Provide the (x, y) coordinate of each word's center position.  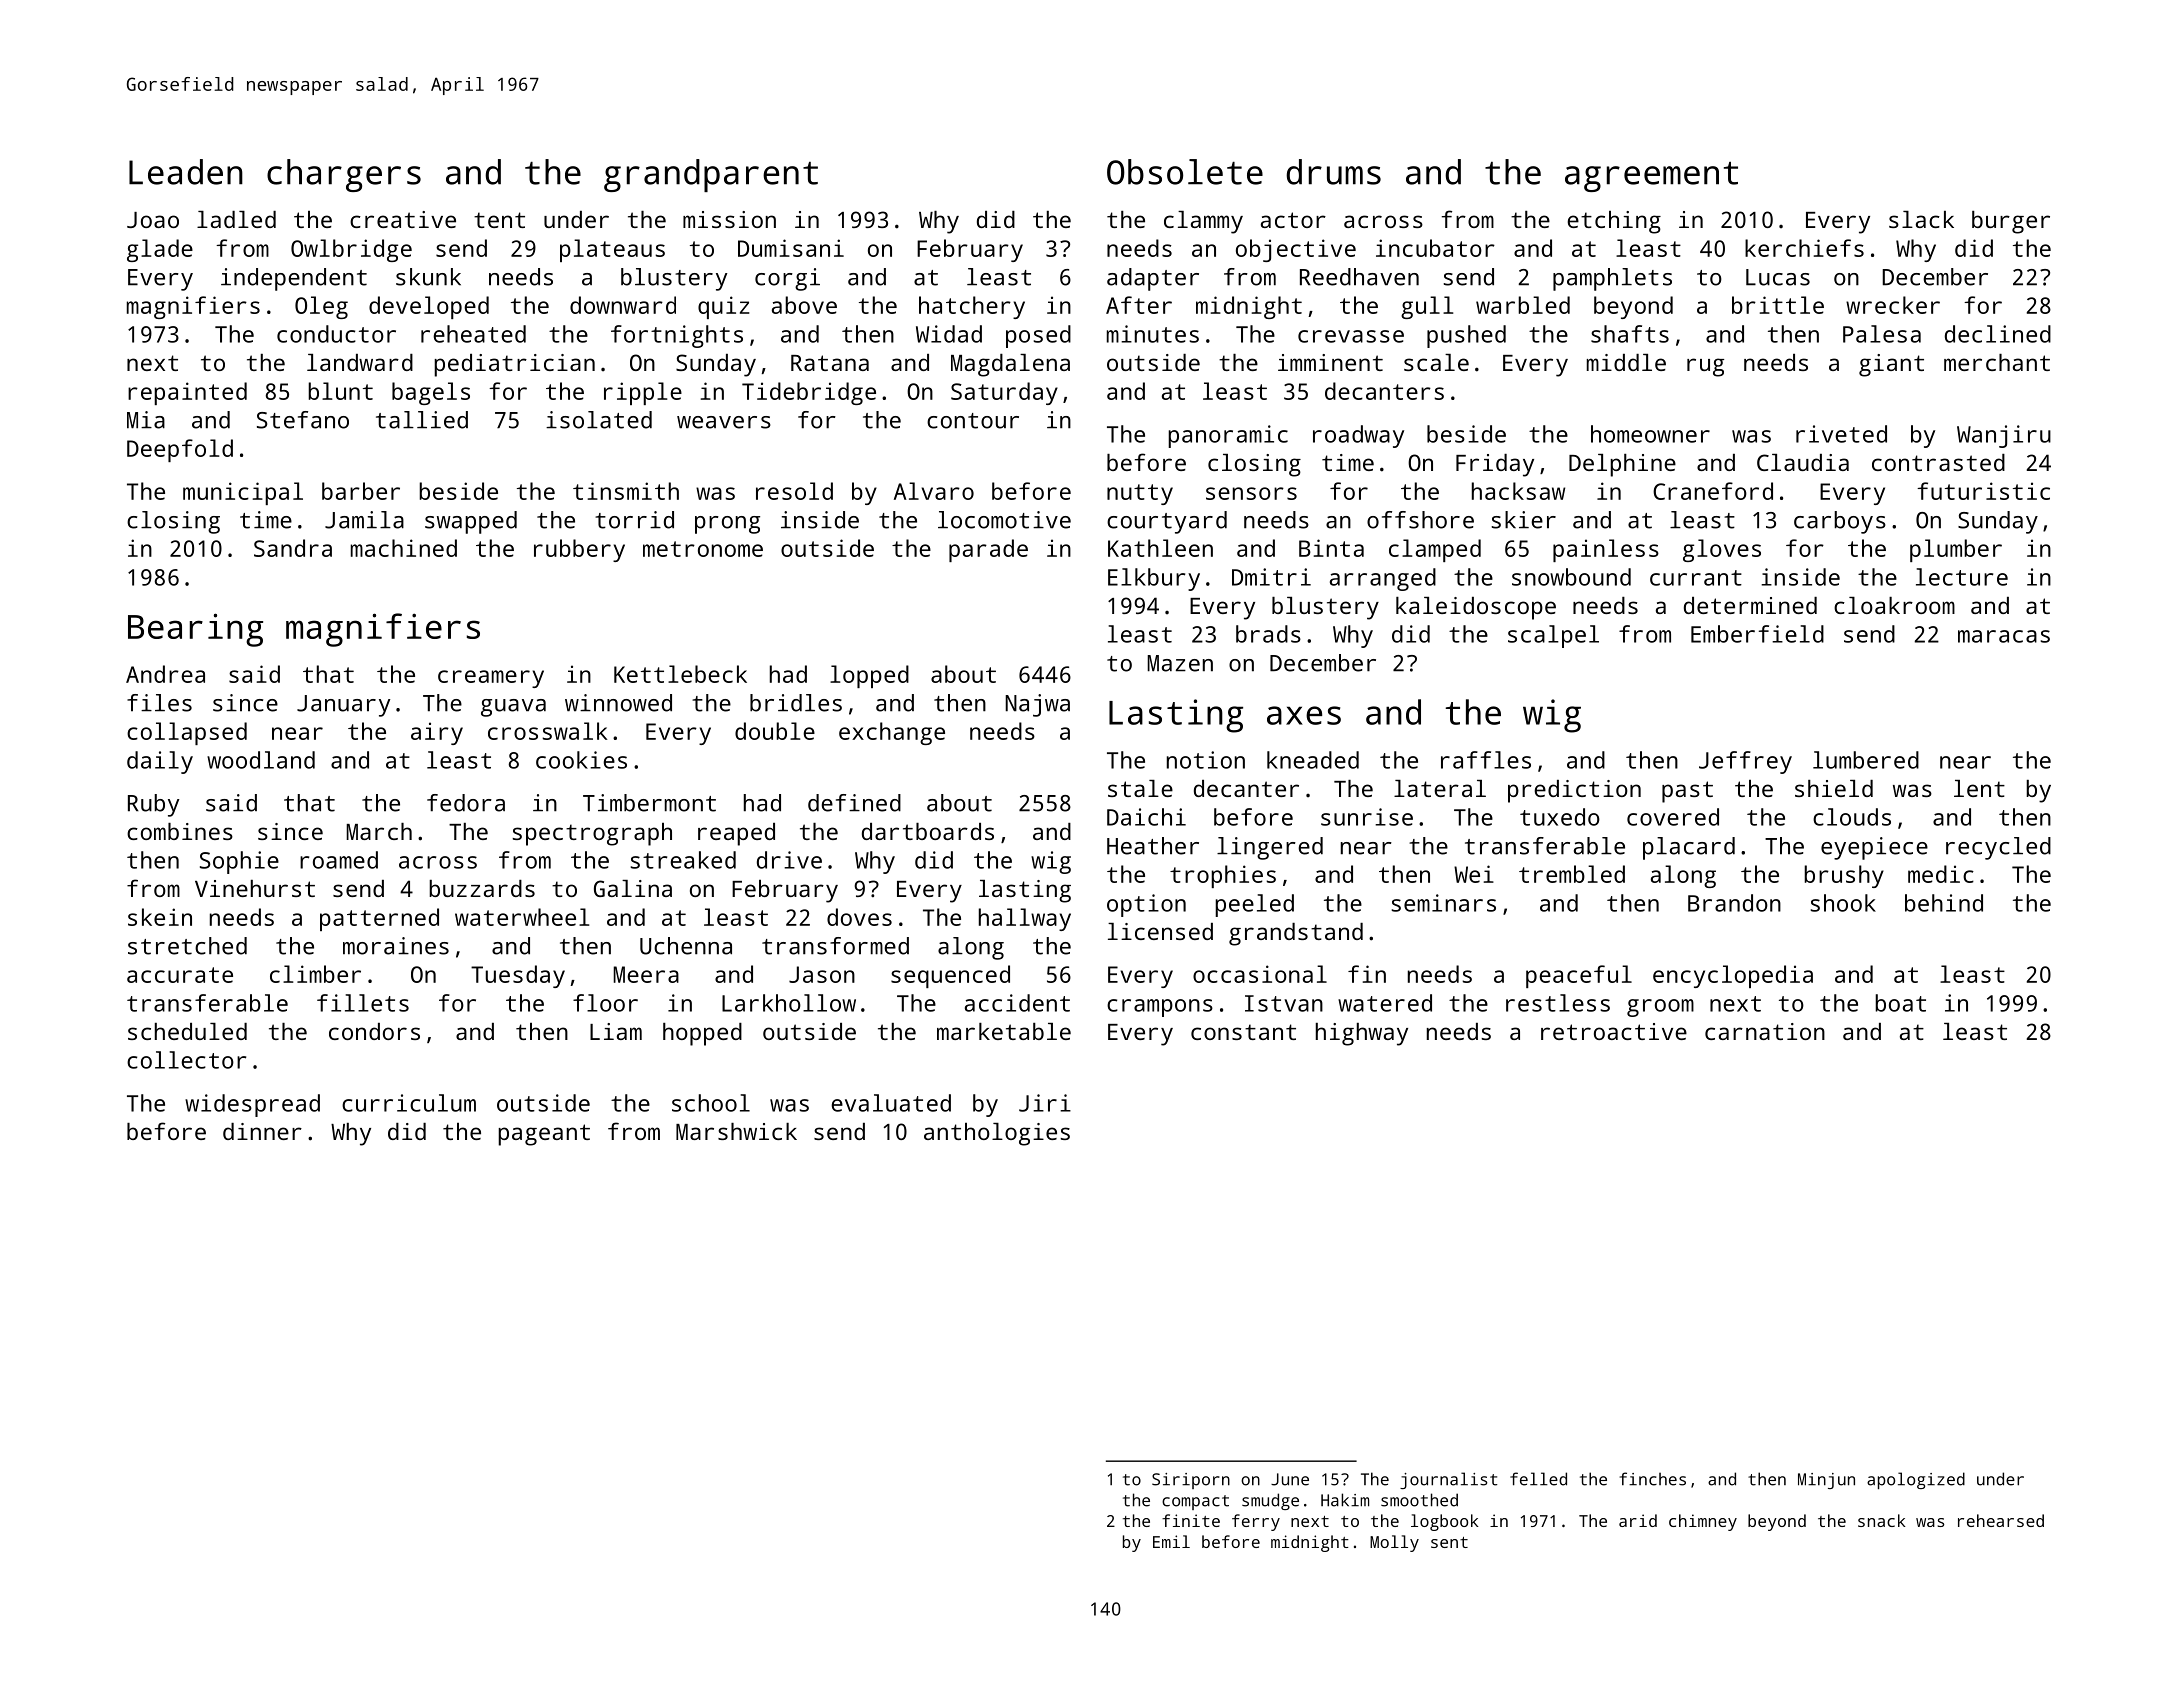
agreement (1651, 177)
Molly (1394, 1543)
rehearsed (2001, 1520)
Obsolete (1185, 172)
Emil (1171, 1541)
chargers (344, 175)
